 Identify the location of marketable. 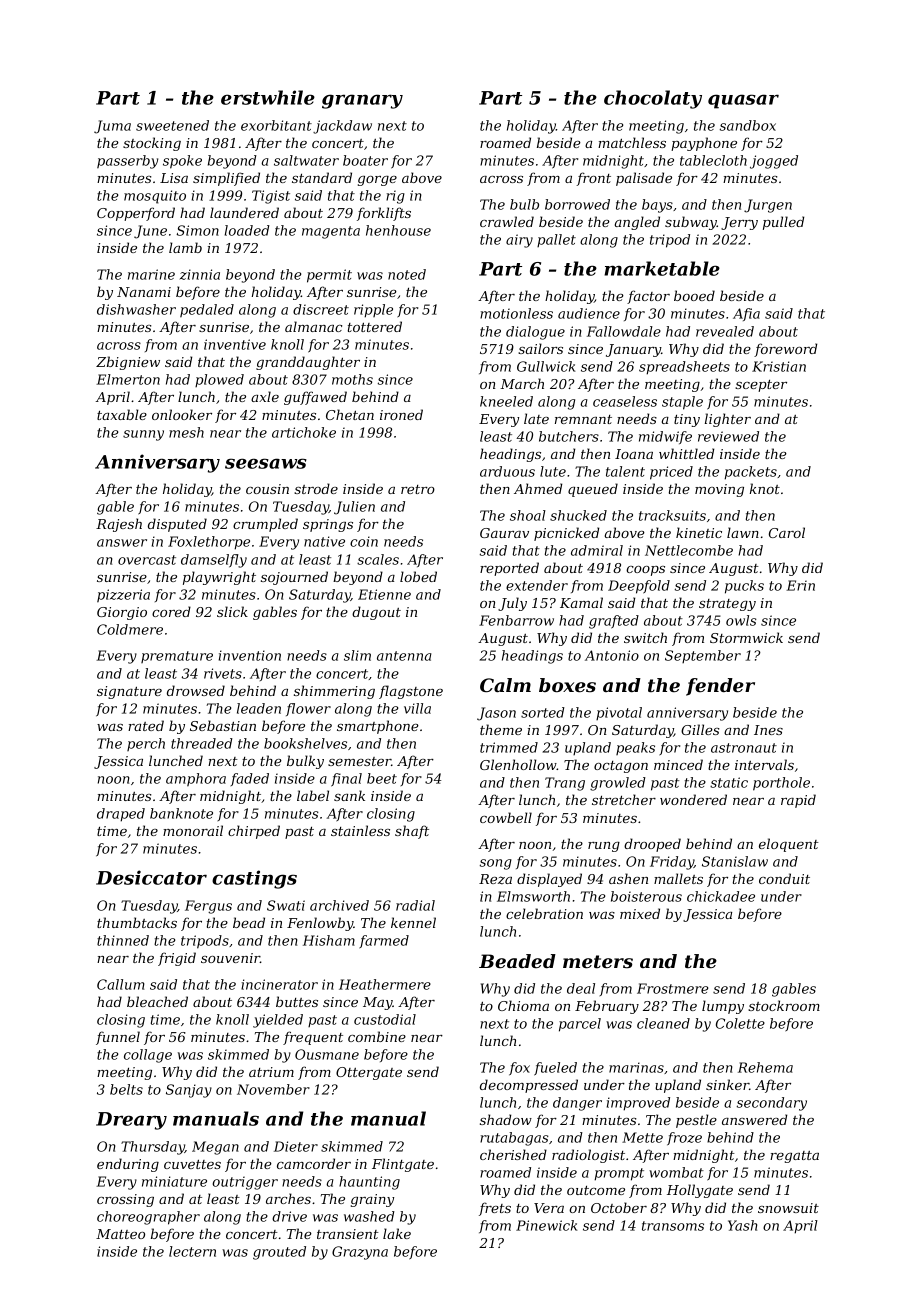
(662, 268).
